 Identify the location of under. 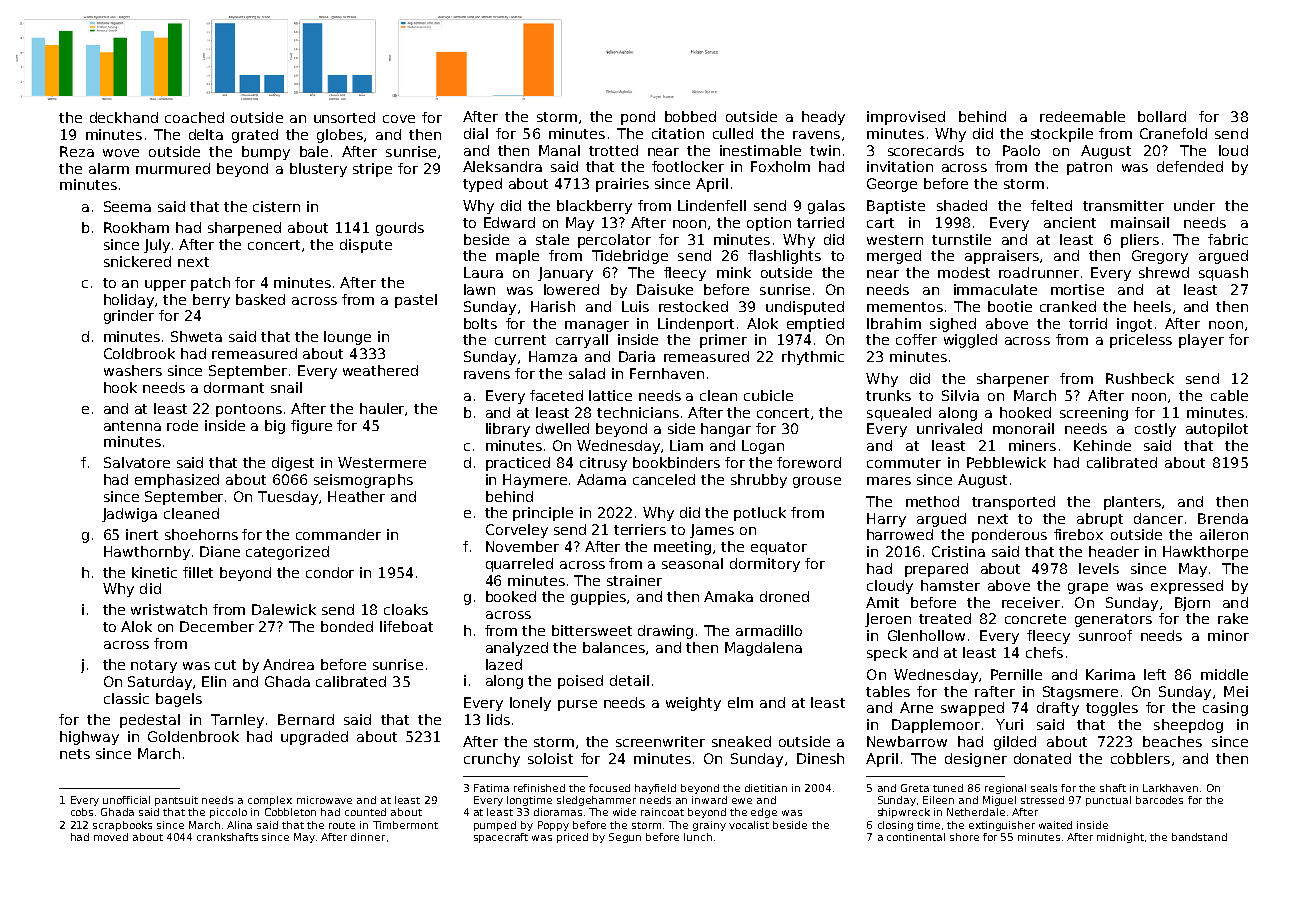
(1194, 205).
